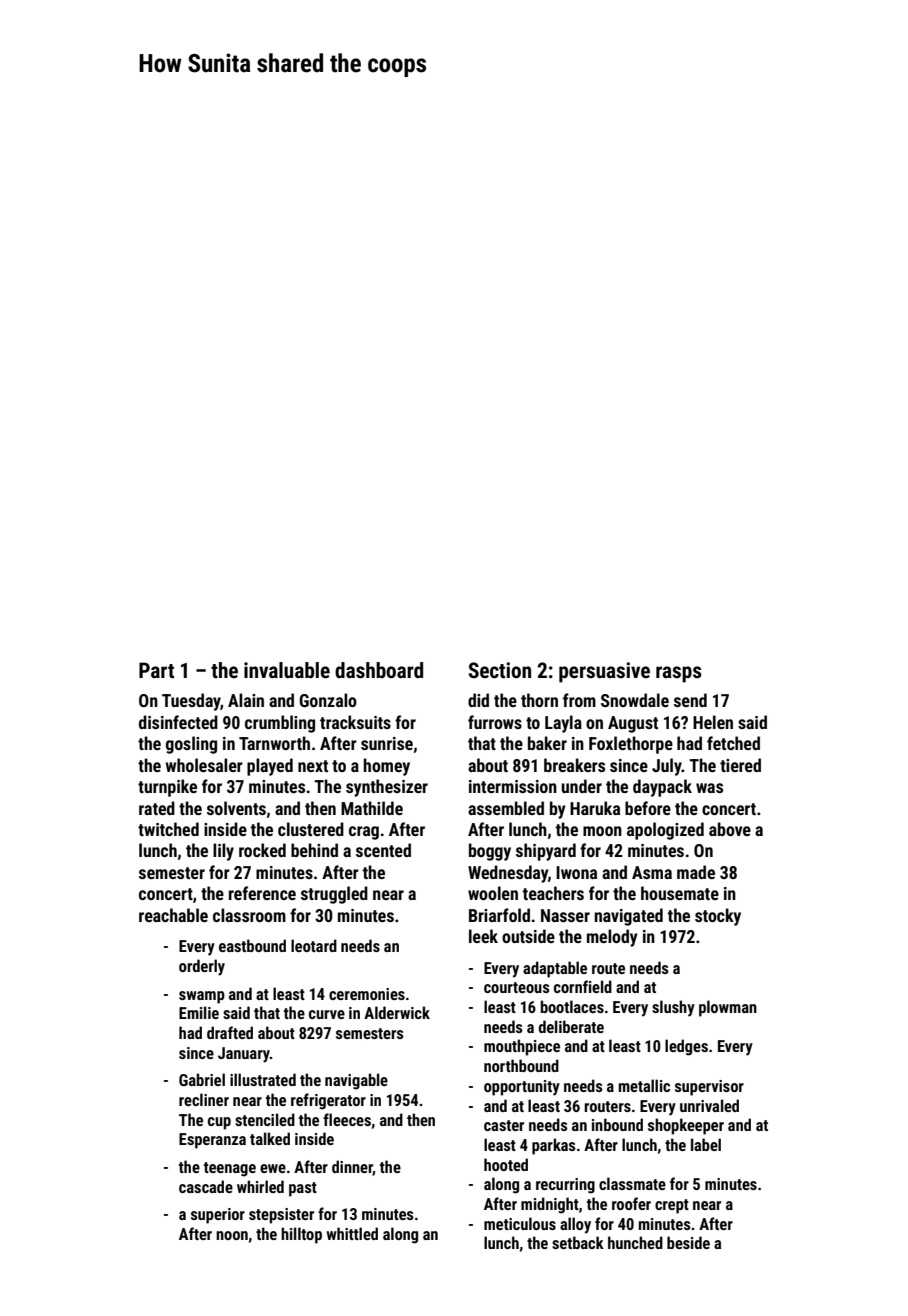 The image size is (908, 1316). I want to click on setback, so click(578, 1242).
